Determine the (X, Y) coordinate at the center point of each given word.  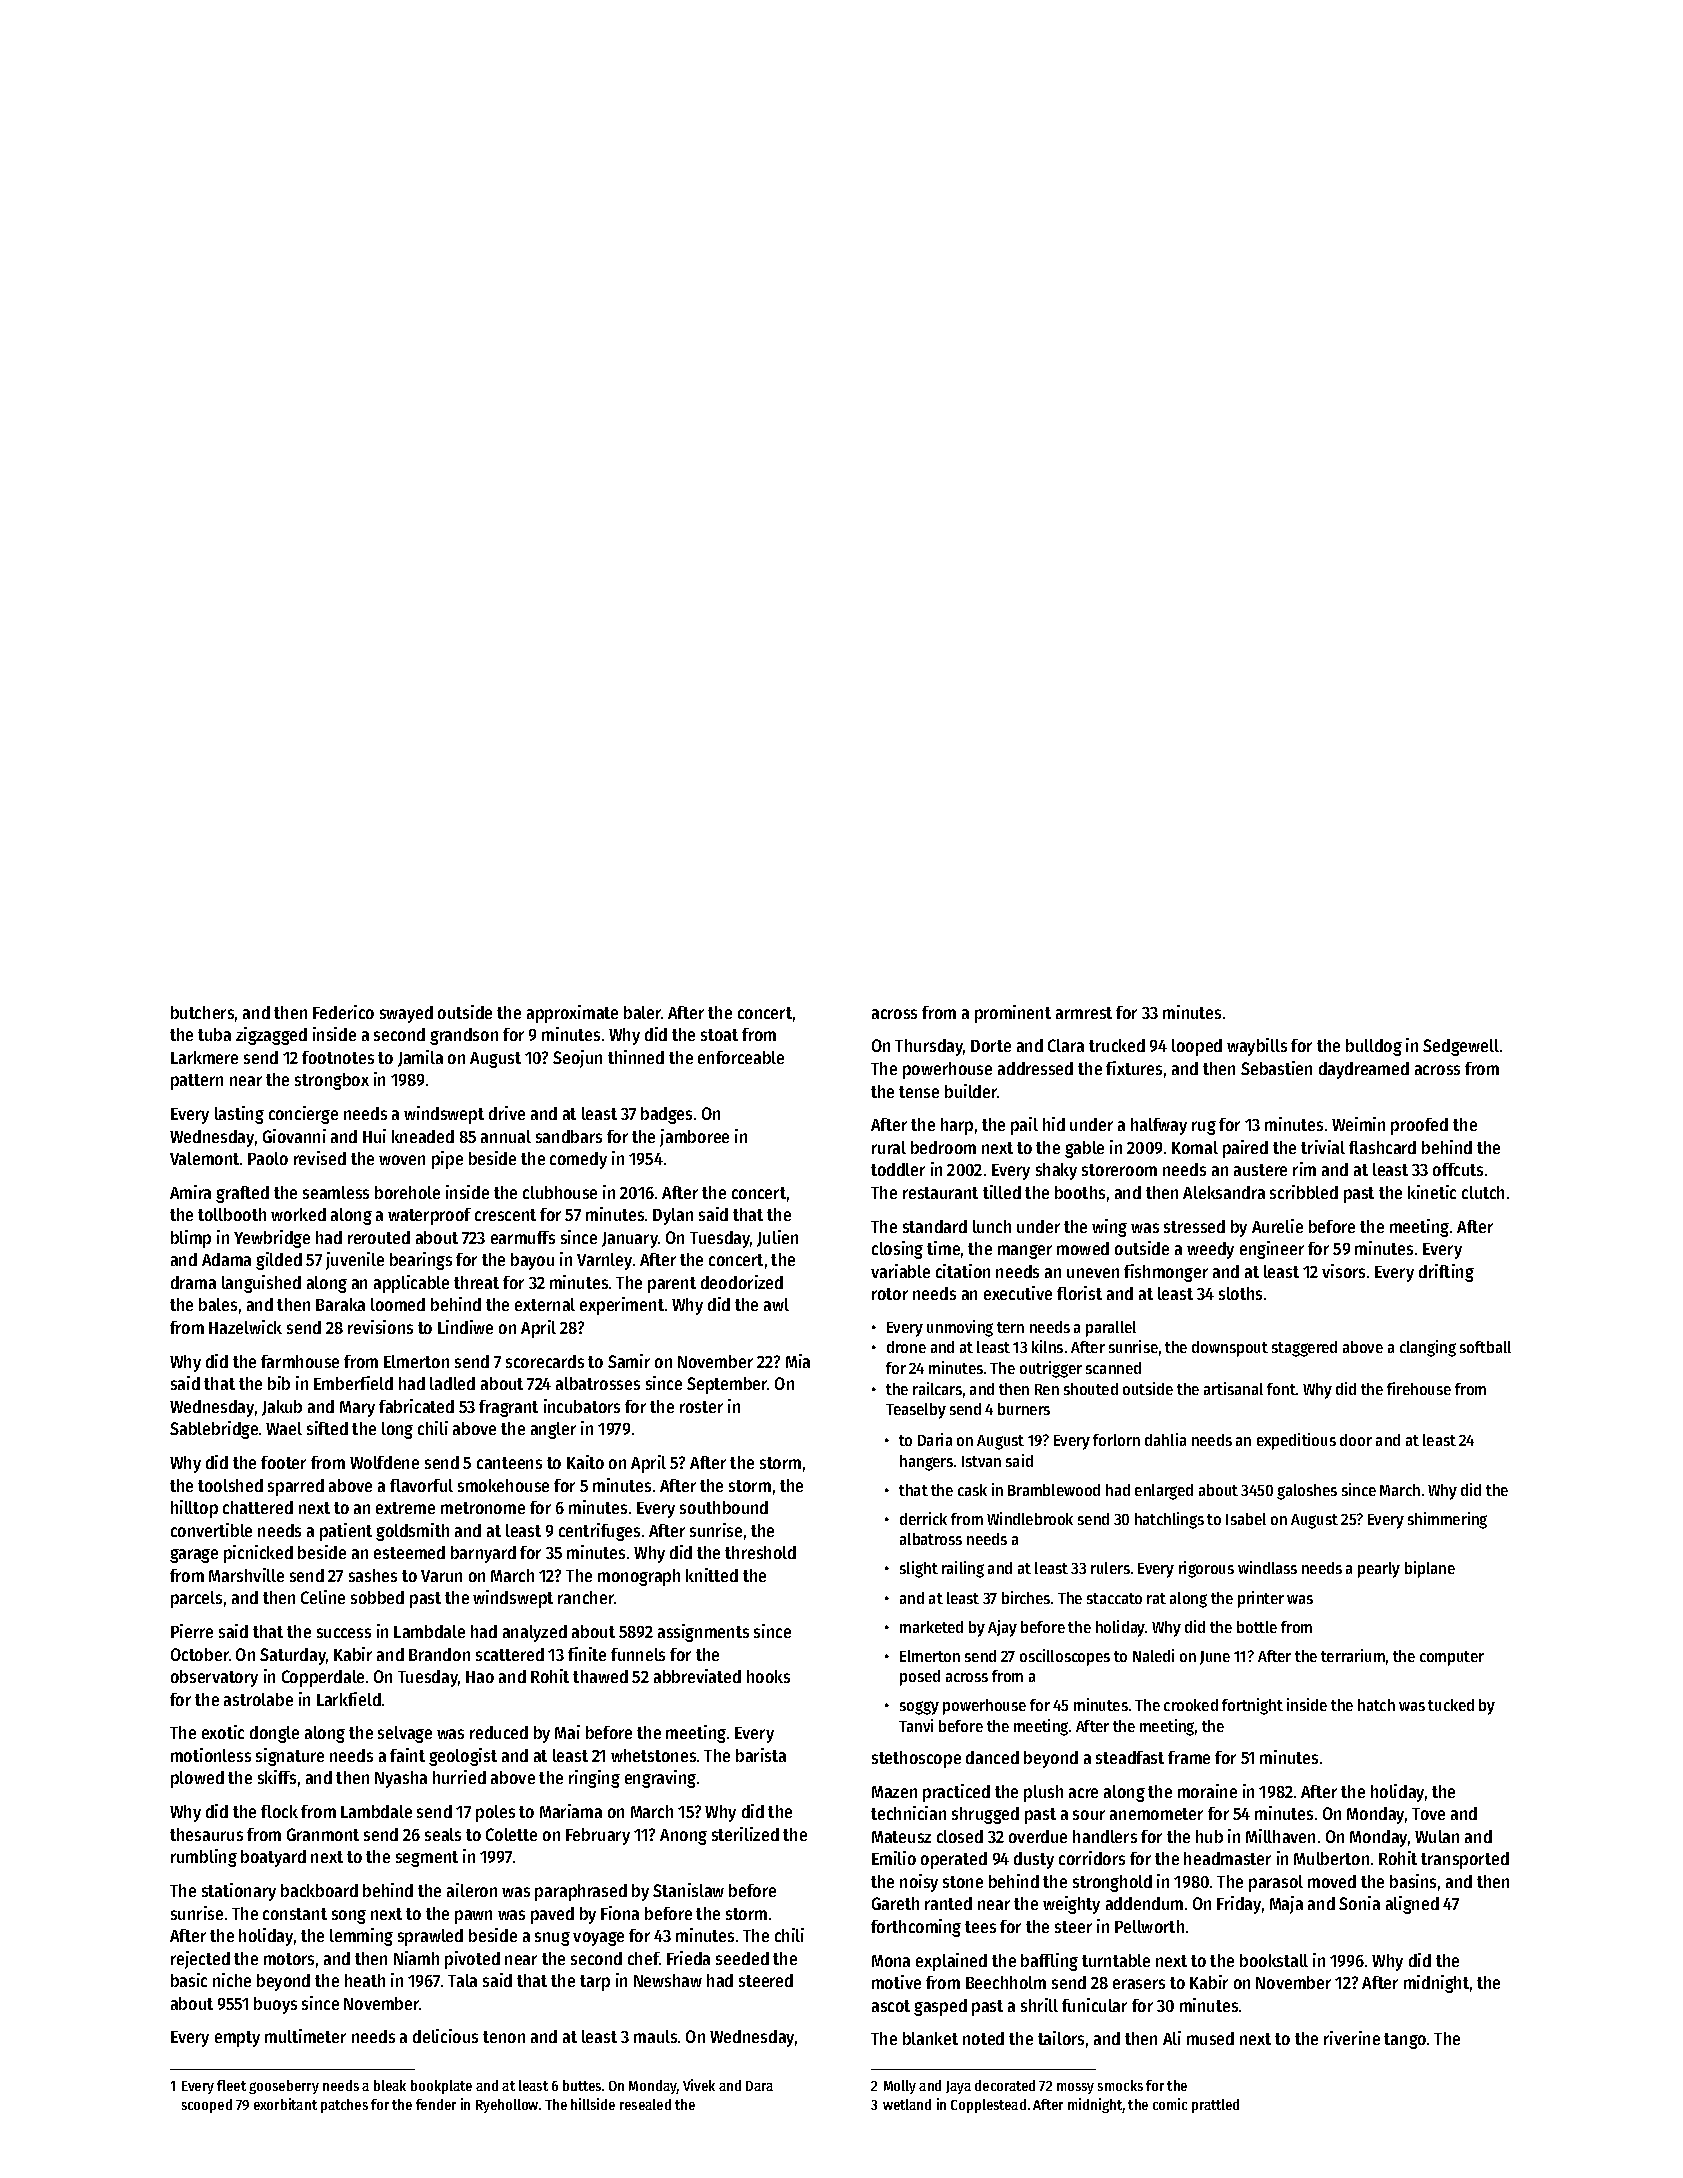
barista (761, 1755)
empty (237, 2039)
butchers (202, 1012)
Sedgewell (1461, 1047)
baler (642, 1012)
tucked (1451, 1705)
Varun (441, 1576)
